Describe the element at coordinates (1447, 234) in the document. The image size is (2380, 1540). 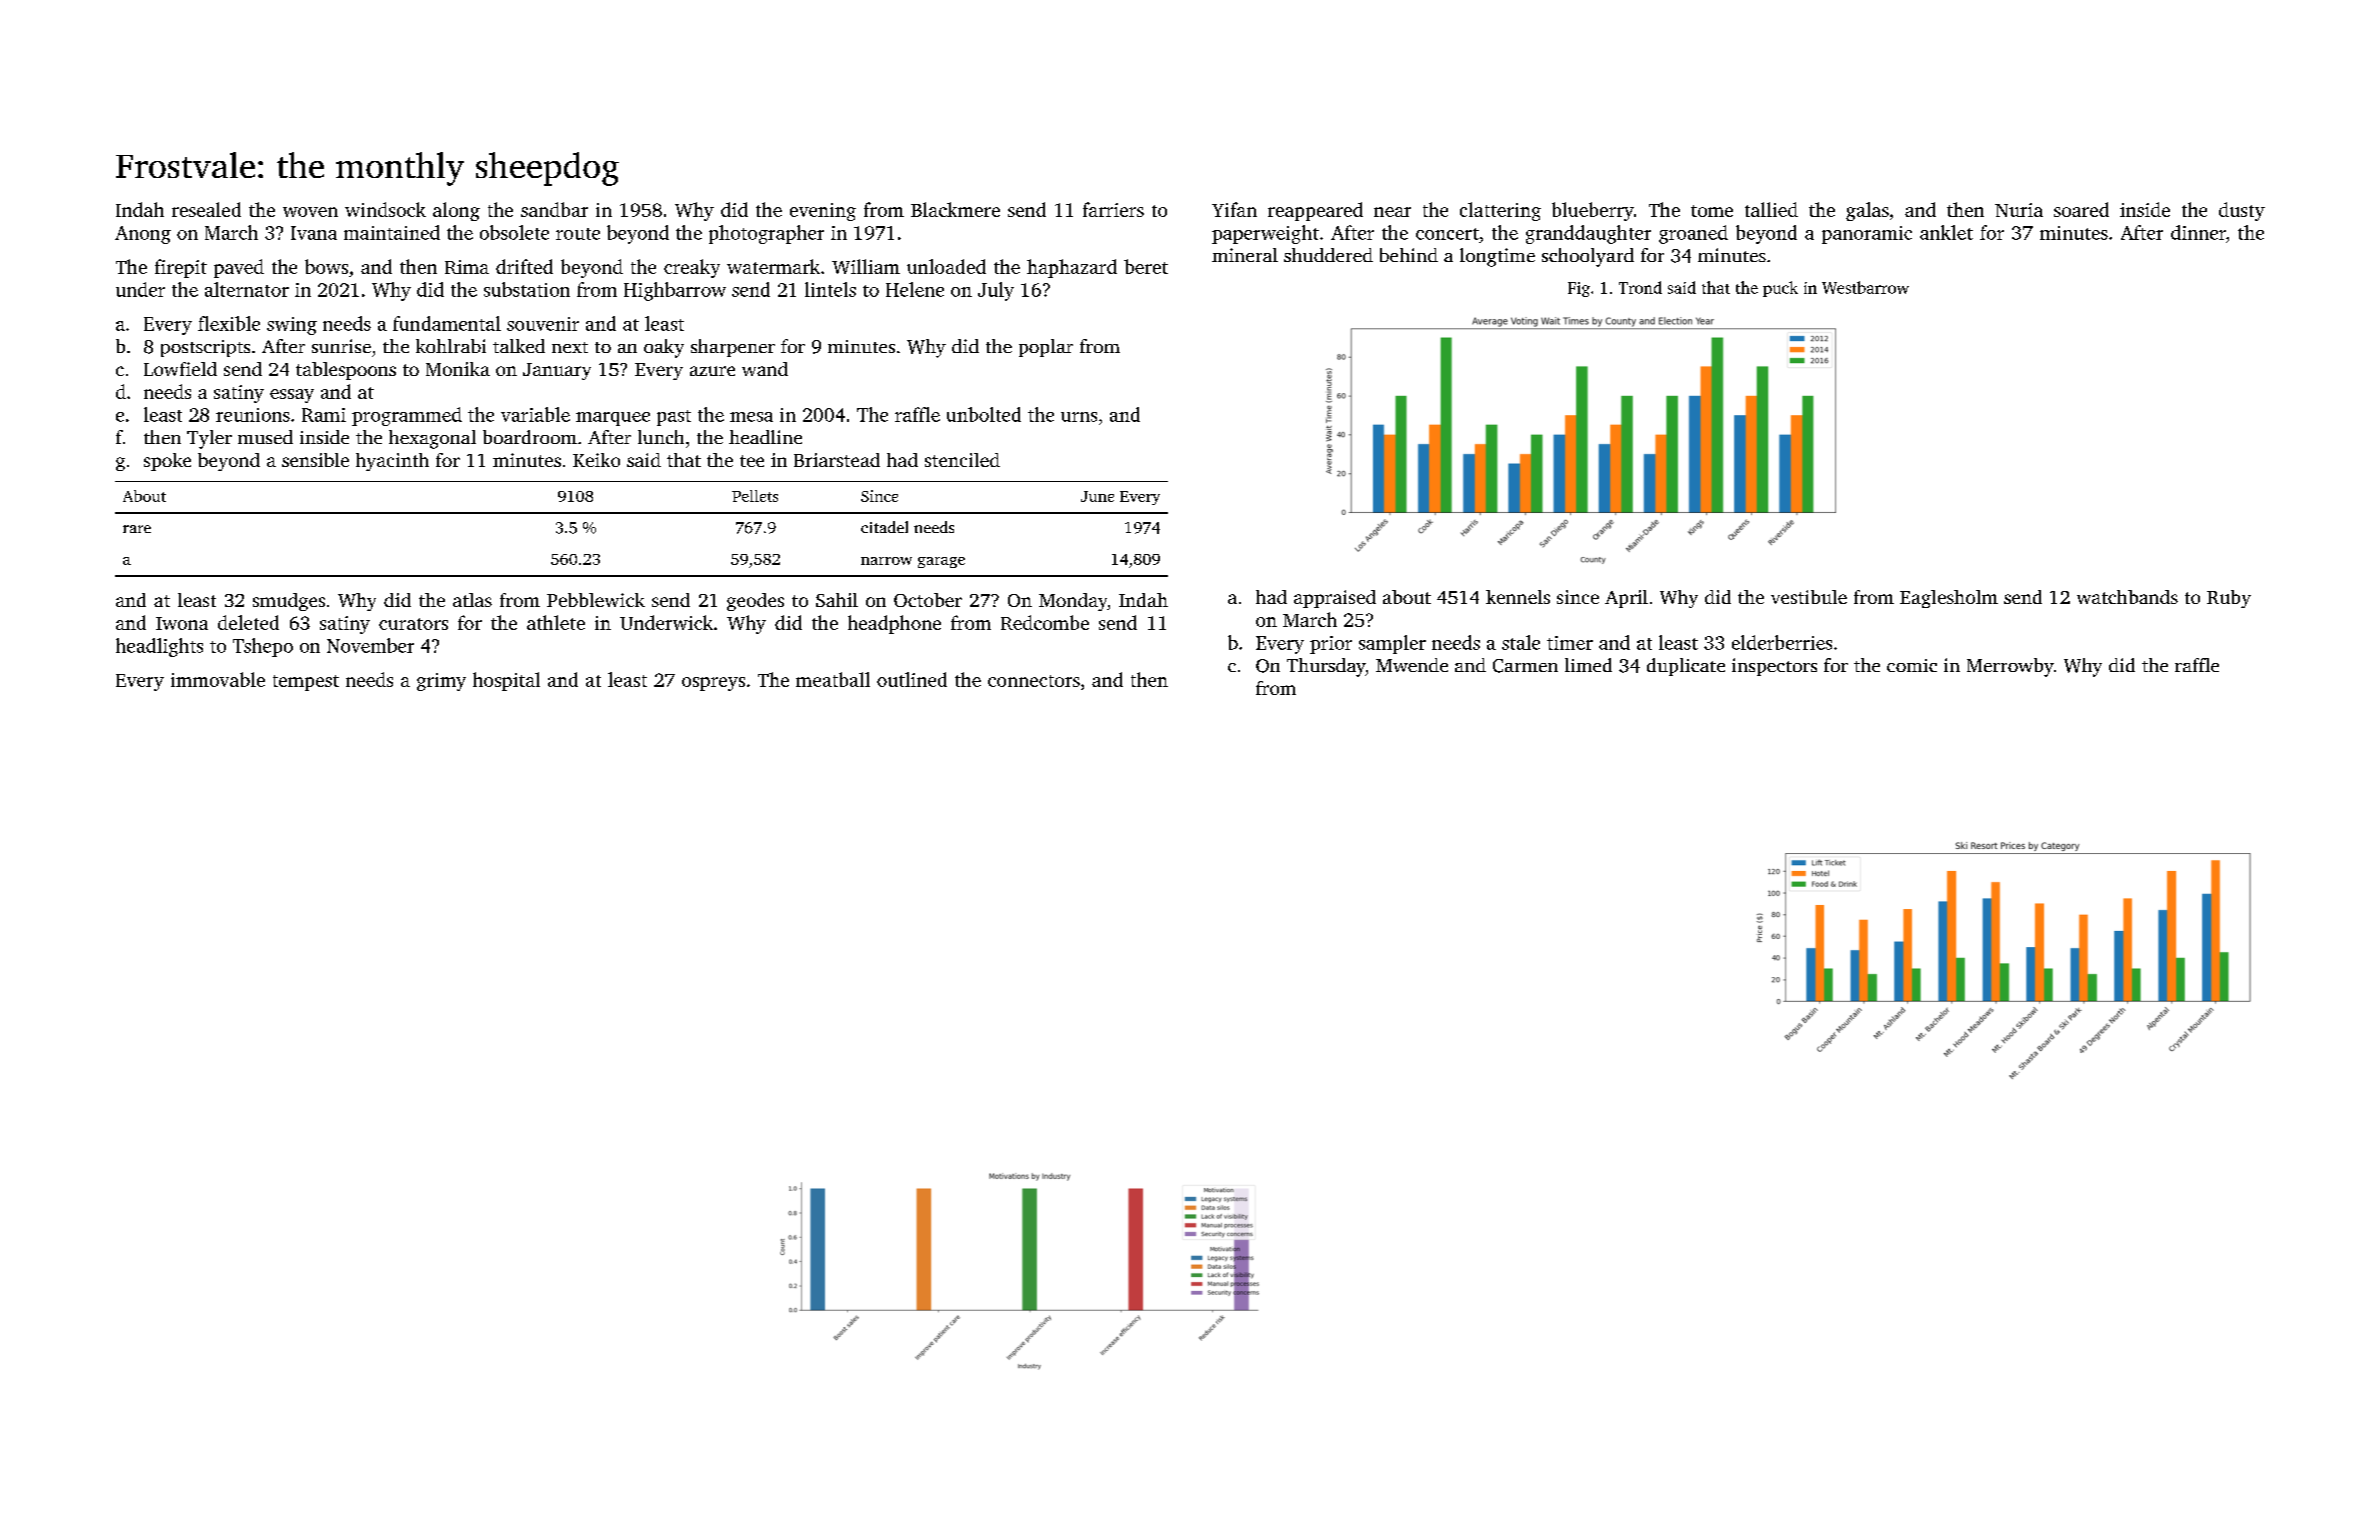
I see `concert` at that location.
